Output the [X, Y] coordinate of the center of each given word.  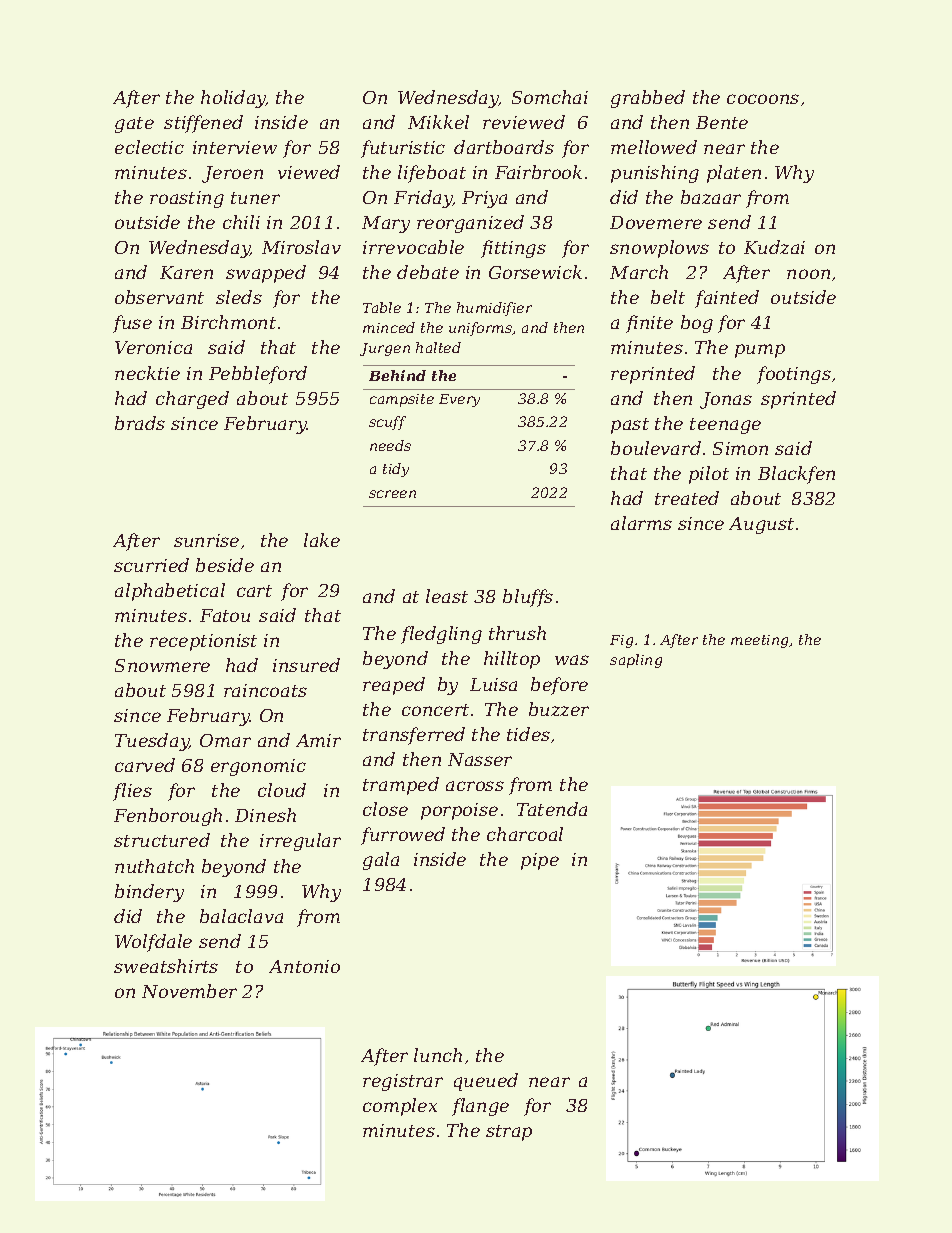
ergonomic [258, 767]
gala [381, 861]
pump [760, 351]
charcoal [525, 834]
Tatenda [552, 809]
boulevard [656, 448]
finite [649, 324]
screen [392, 494]
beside [225, 565]
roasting [187, 199]
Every [459, 400]
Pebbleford [258, 375]
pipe [540, 861]
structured [162, 840]
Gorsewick [535, 272]
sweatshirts [166, 966]
